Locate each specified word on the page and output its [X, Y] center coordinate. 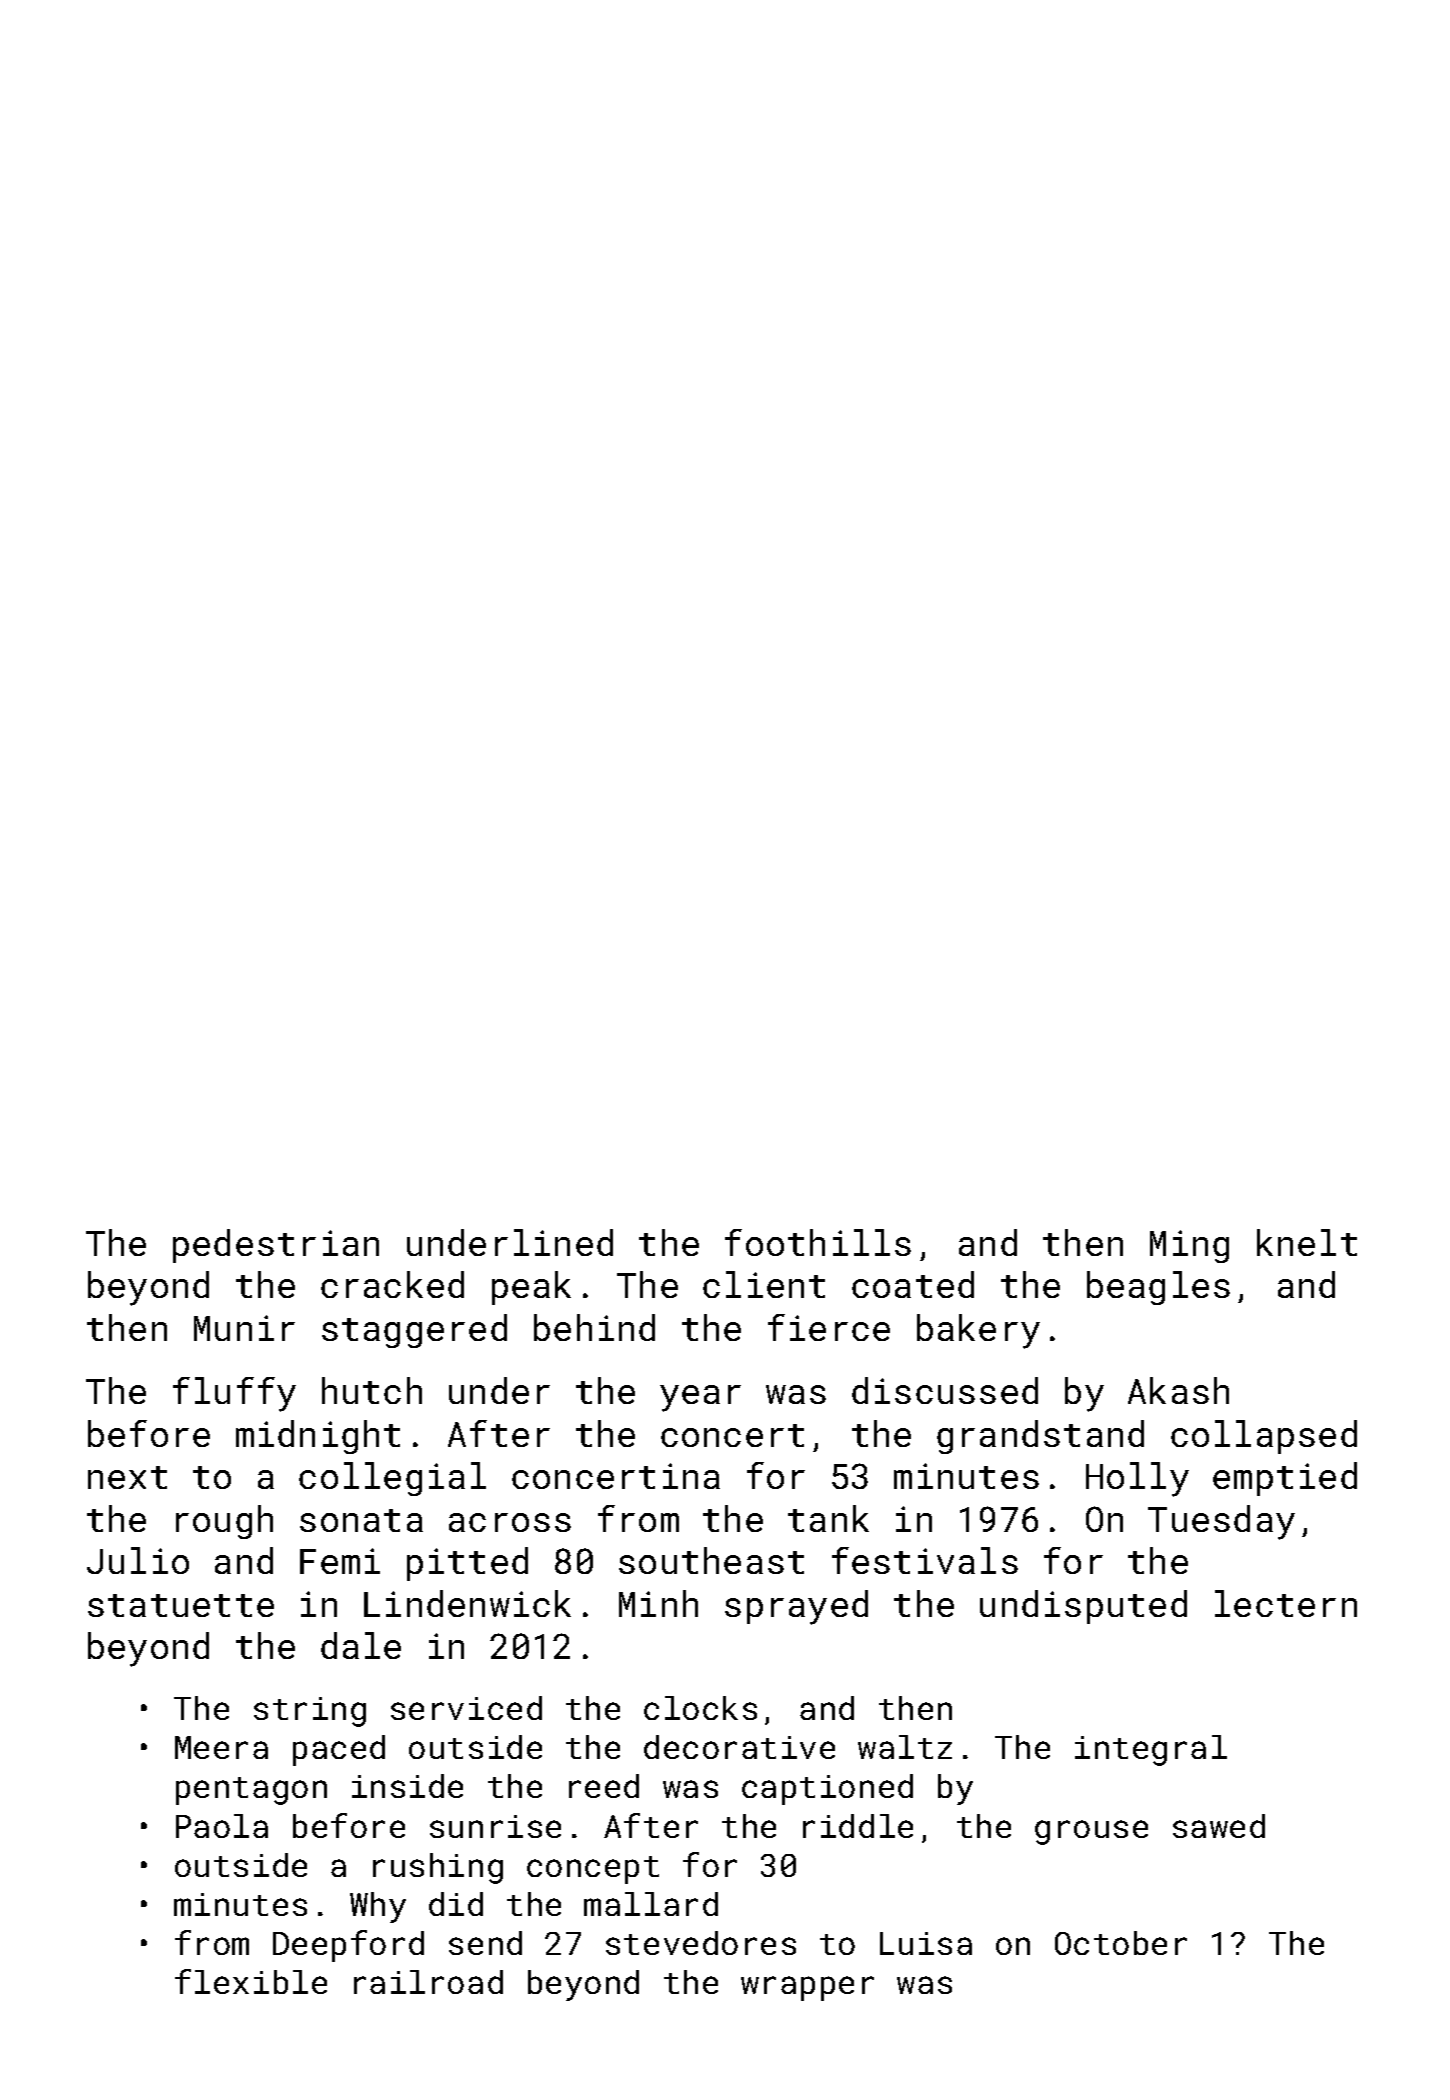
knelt [1307, 1242]
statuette [181, 1605]
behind [594, 1327]
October [1121, 1943]
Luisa [926, 1943]
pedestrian [276, 1246]
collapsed [1264, 1437]
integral [1151, 1750]
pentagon [251, 1791]
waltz [905, 1747]
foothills [818, 1242]
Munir [244, 1328]
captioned [827, 1789]
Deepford [348, 1946]
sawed [1219, 1826]
